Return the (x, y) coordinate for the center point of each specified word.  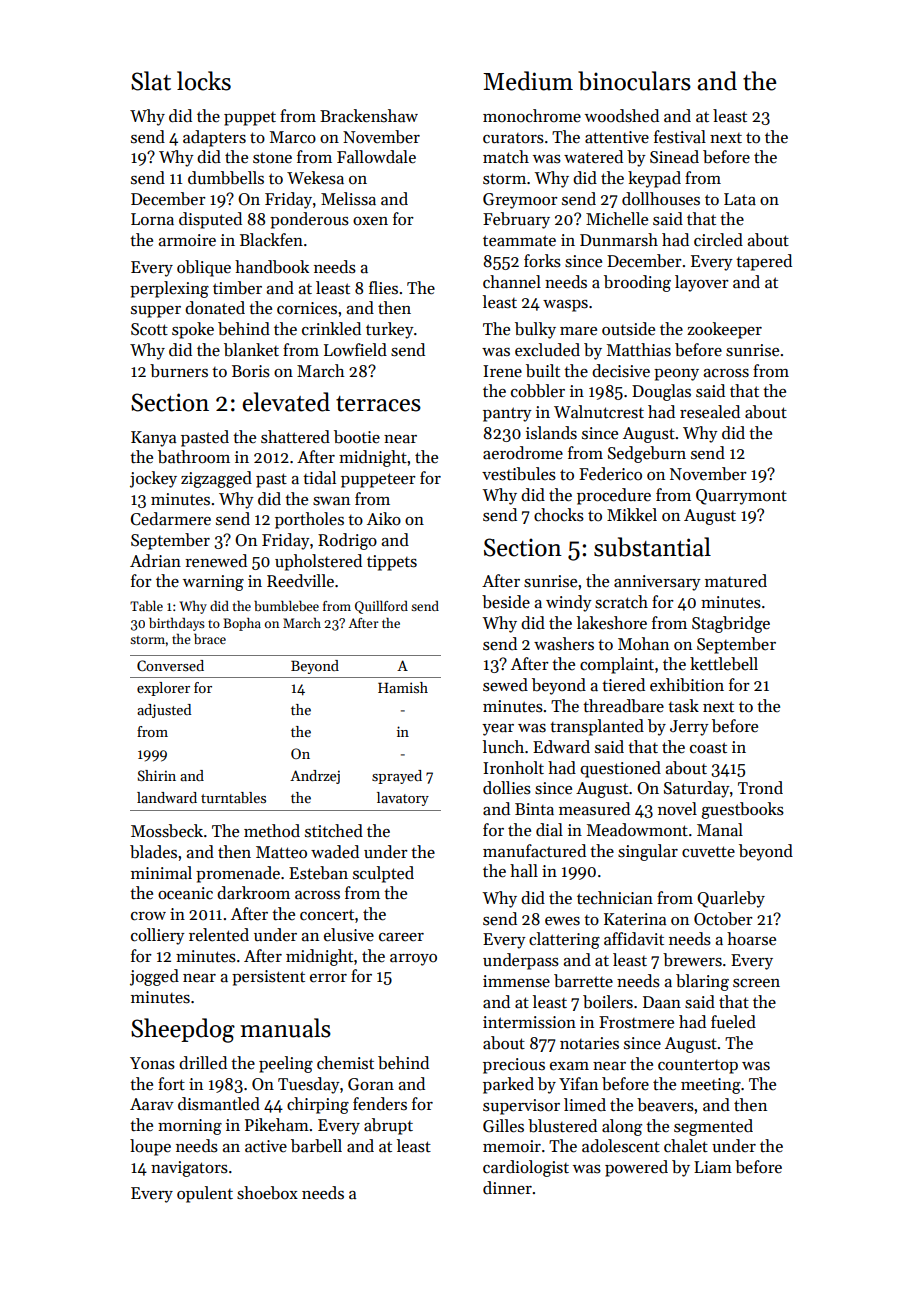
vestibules (519, 474)
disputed (210, 220)
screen (756, 983)
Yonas (152, 1063)
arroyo (413, 960)
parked (508, 1085)
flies (383, 288)
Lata (740, 199)
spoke (193, 330)
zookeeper (724, 330)
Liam (713, 1167)
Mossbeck (167, 831)
